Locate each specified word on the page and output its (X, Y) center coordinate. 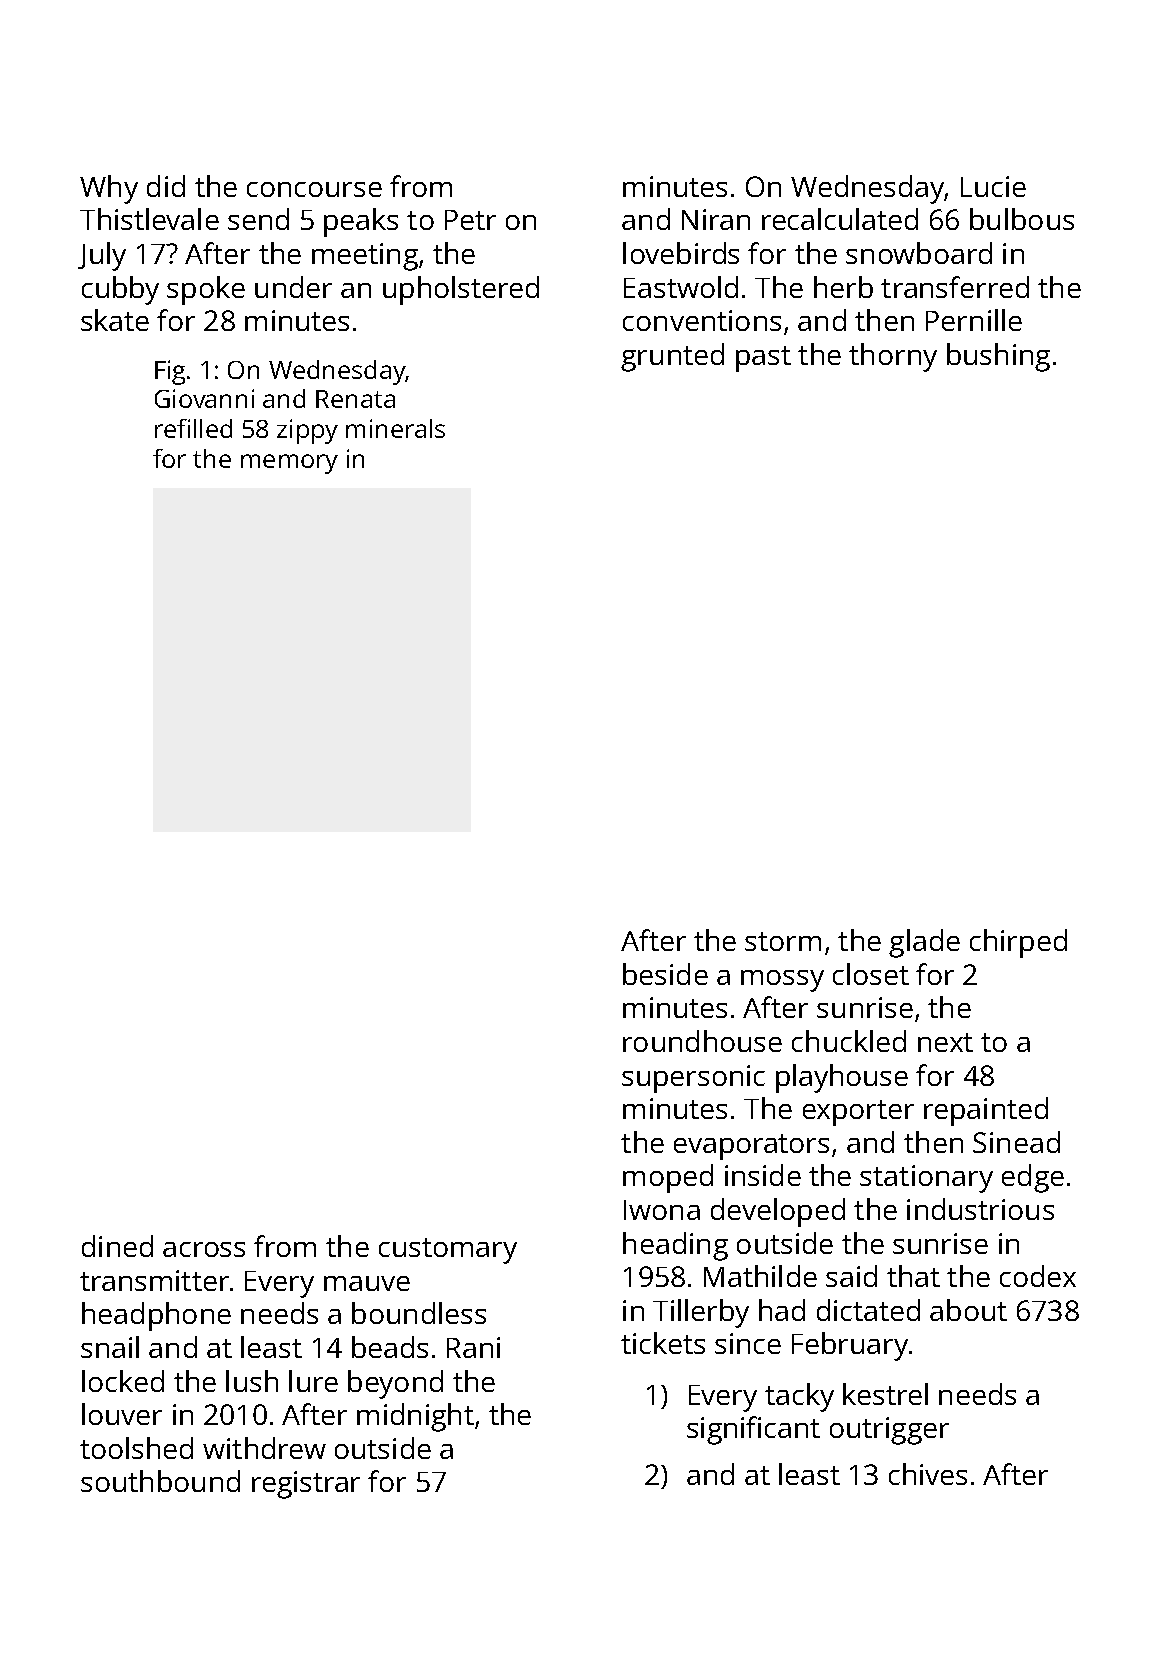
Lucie (993, 186)
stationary (926, 1179)
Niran (716, 219)
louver (122, 1414)
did (166, 186)
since (748, 1343)
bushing (998, 357)
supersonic (693, 1079)
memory (289, 464)
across (204, 1249)
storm (783, 941)
